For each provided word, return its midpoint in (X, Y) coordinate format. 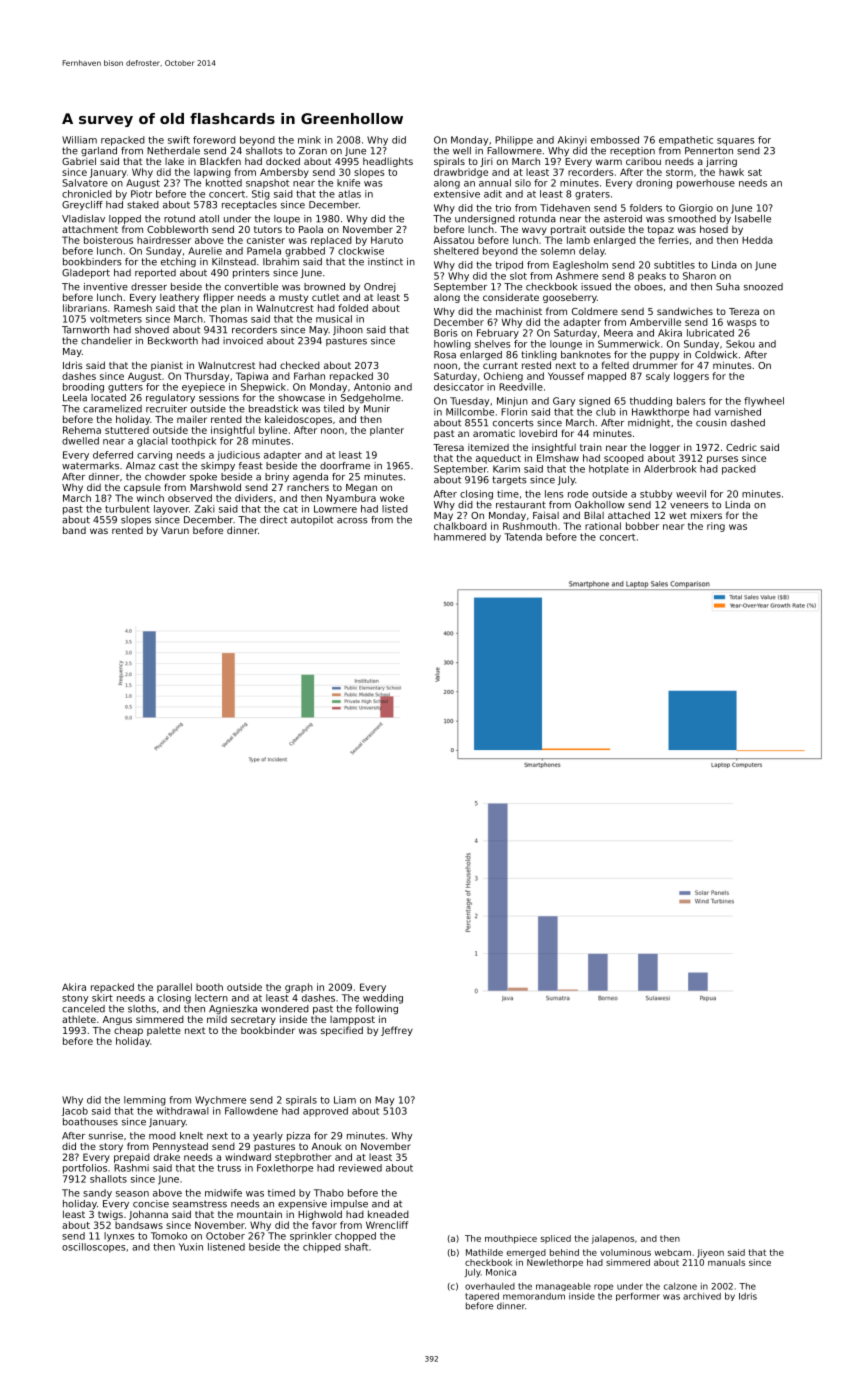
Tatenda (523, 537)
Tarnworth (85, 330)
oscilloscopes (93, 1248)
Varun (175, 530)
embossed (615, 140)
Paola (311, 229)
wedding (383, 999)
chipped (322, 1248)
